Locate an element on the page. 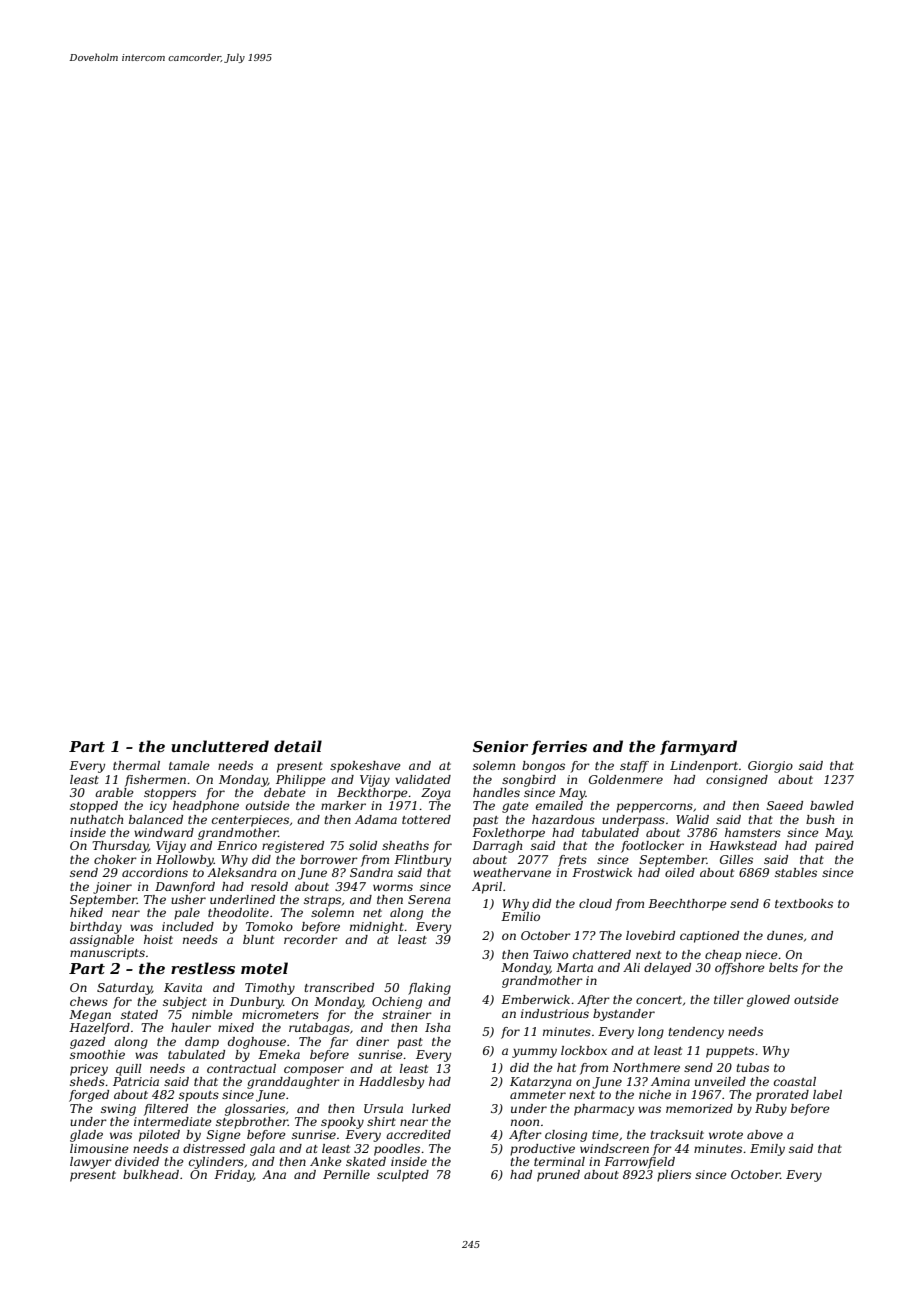 Image resolution: width=924 pixels, height=1308 pixels. sculpted is located at coordinates (403, 1176).
